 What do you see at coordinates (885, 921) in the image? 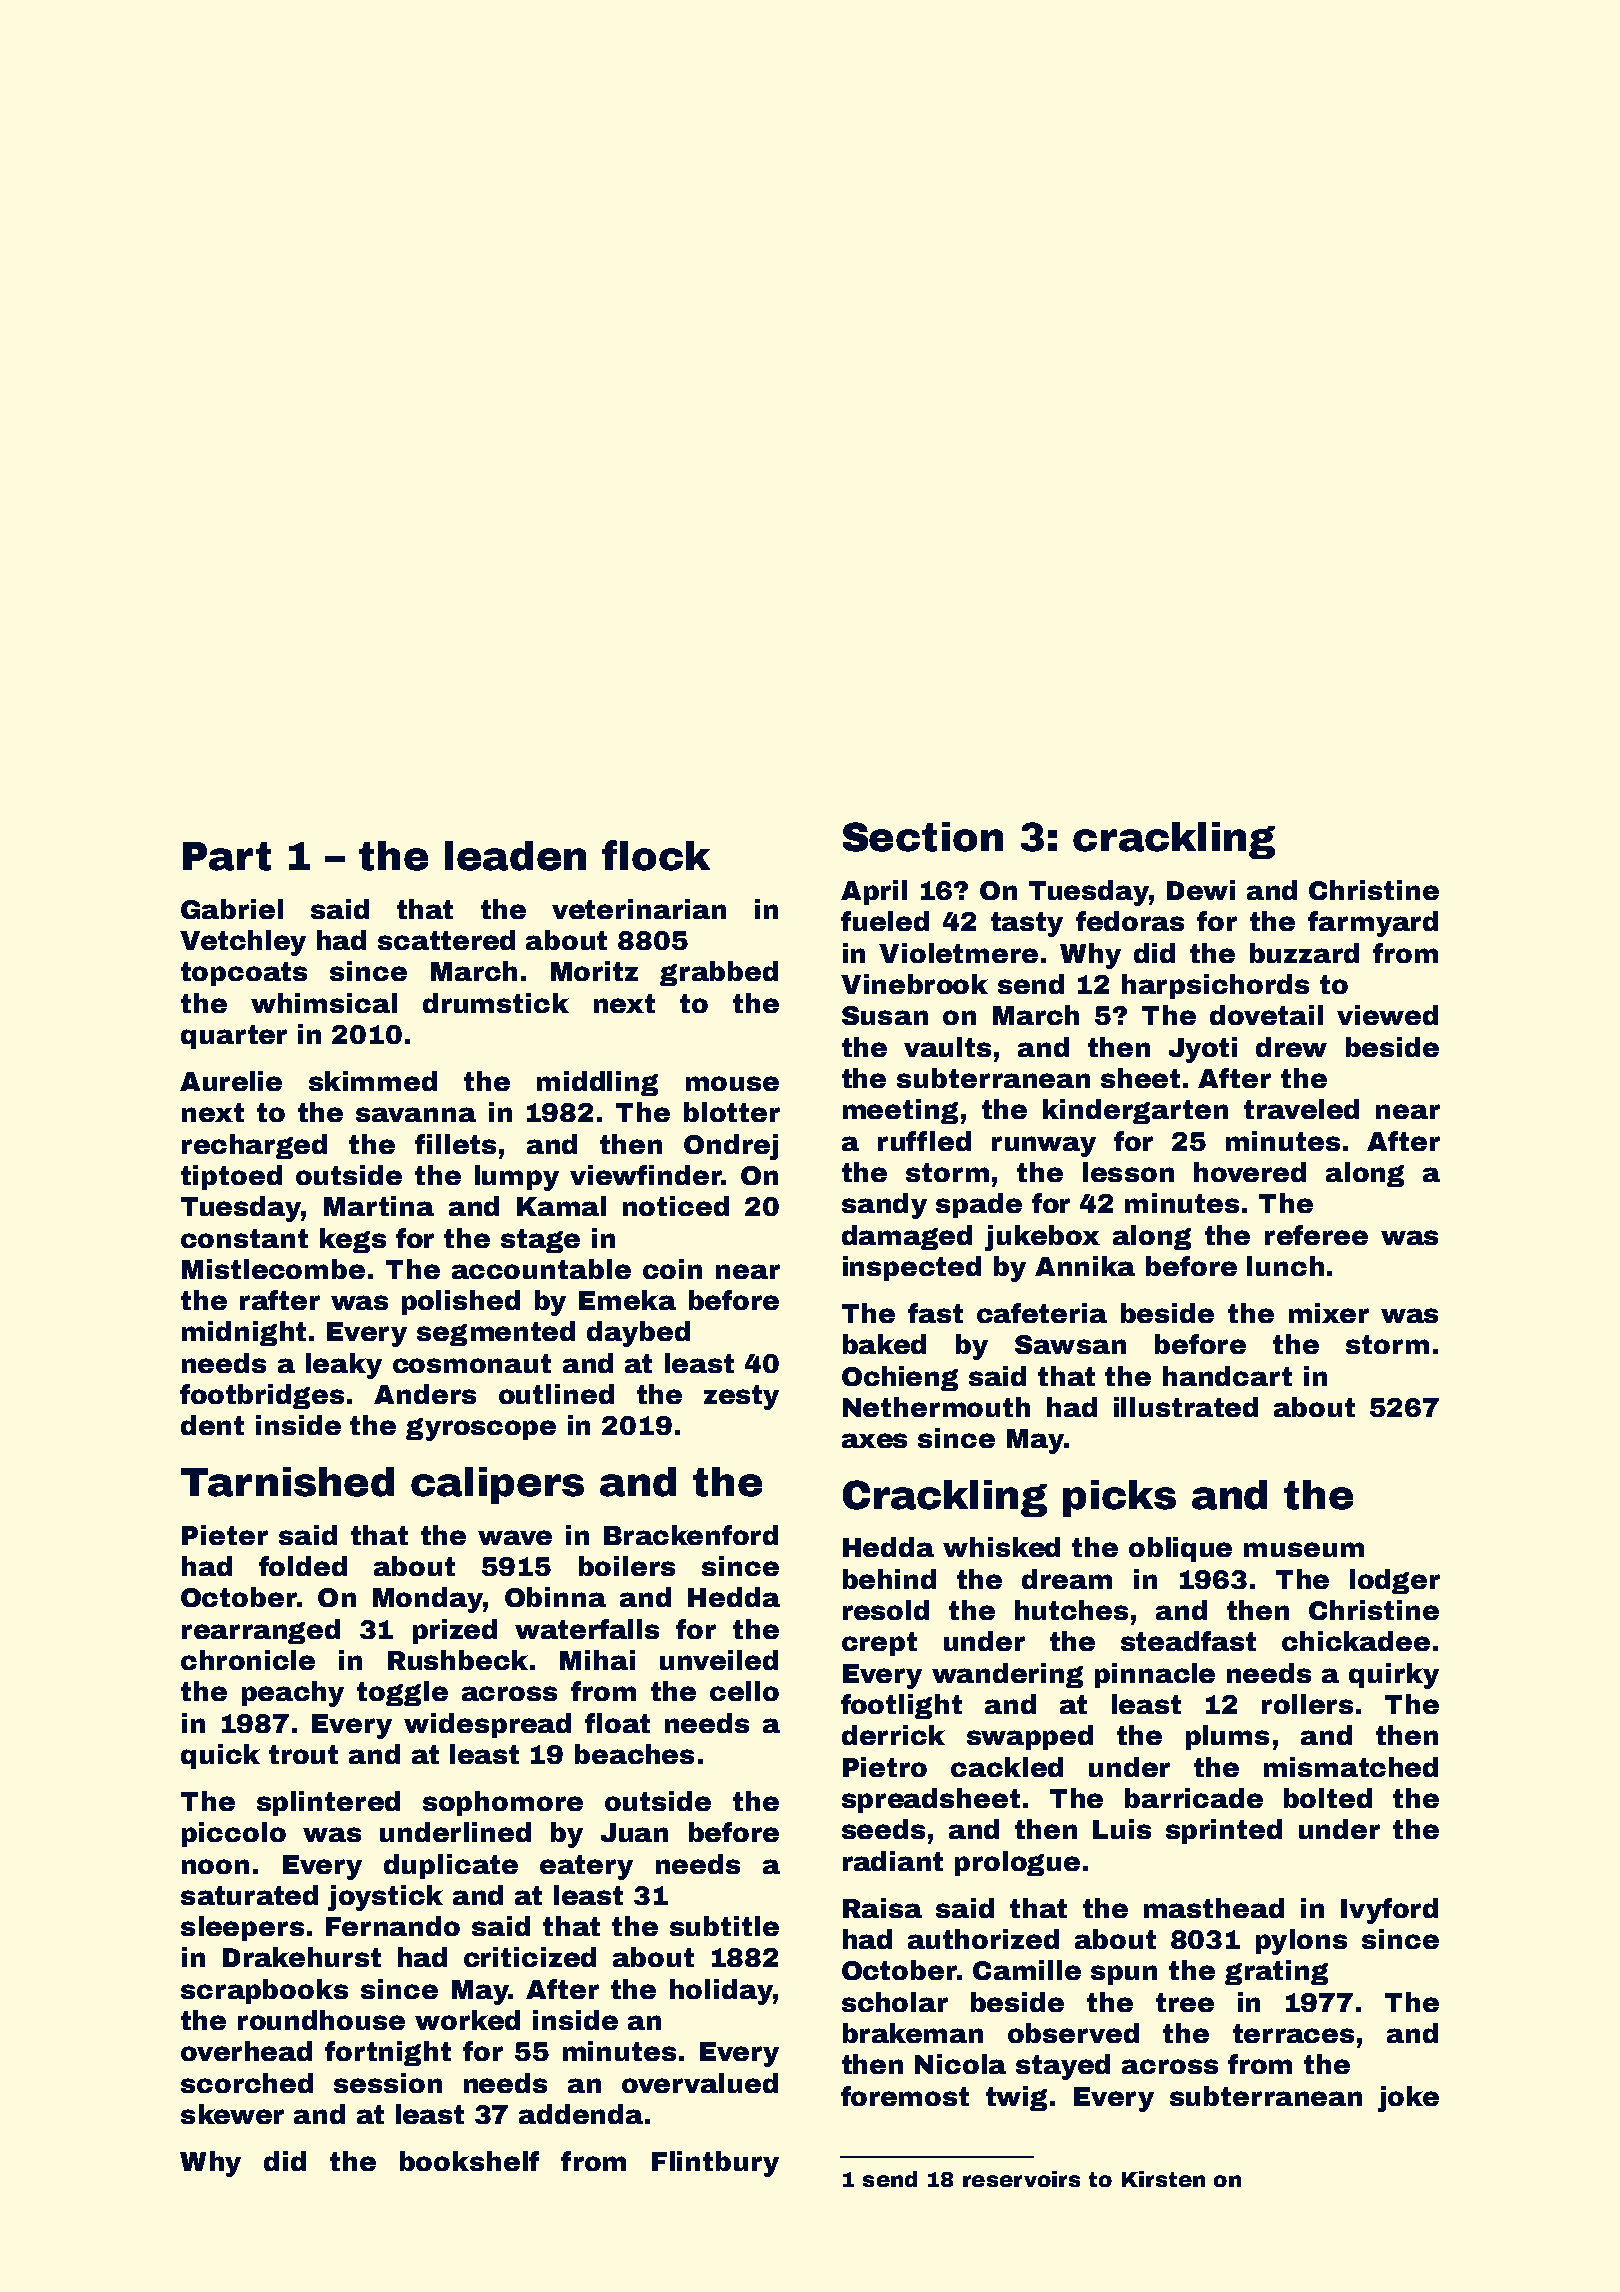
I see `fueled` at bounding box center [885, 921].
